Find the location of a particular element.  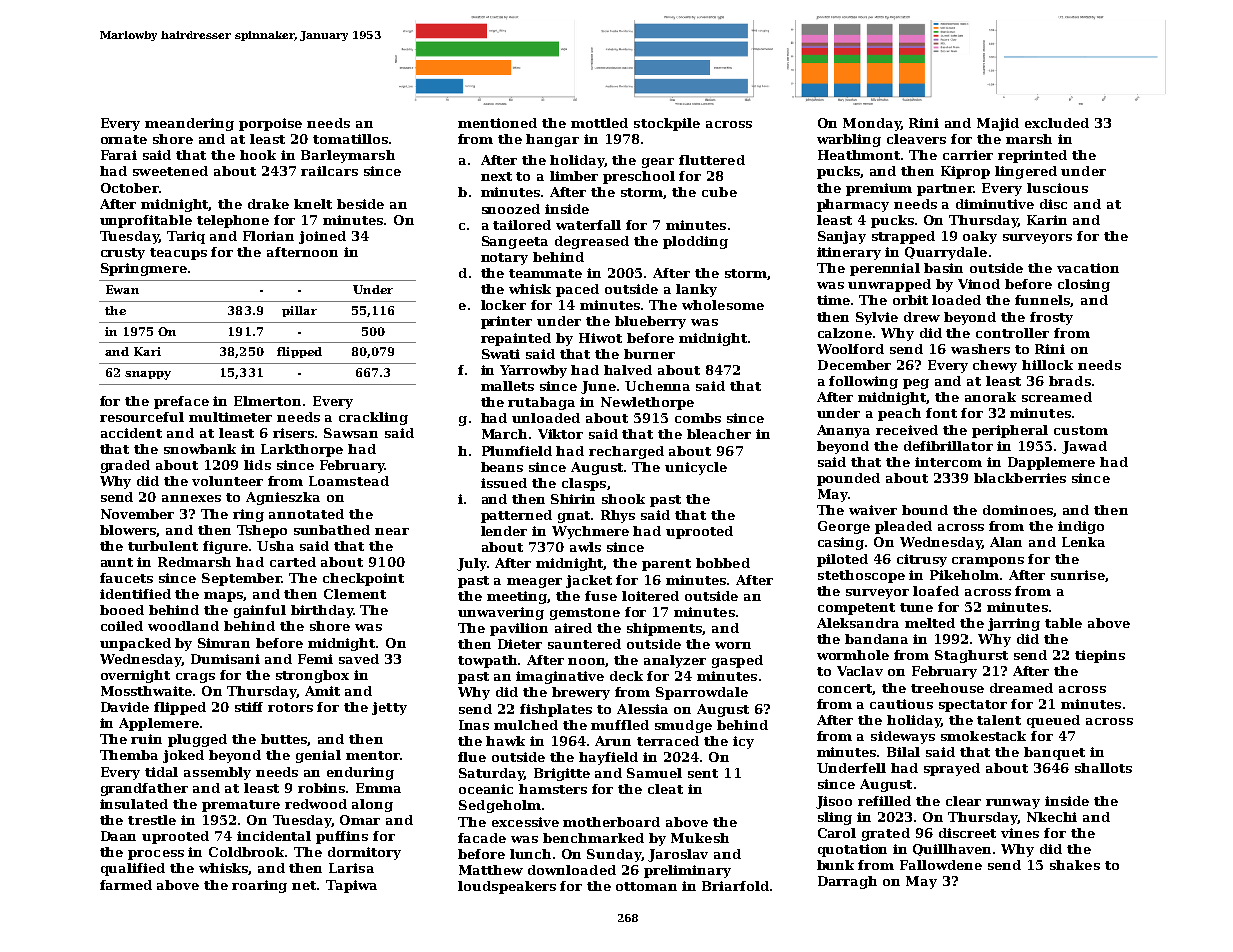

Mukesh is located at coordinates (700, 838).
